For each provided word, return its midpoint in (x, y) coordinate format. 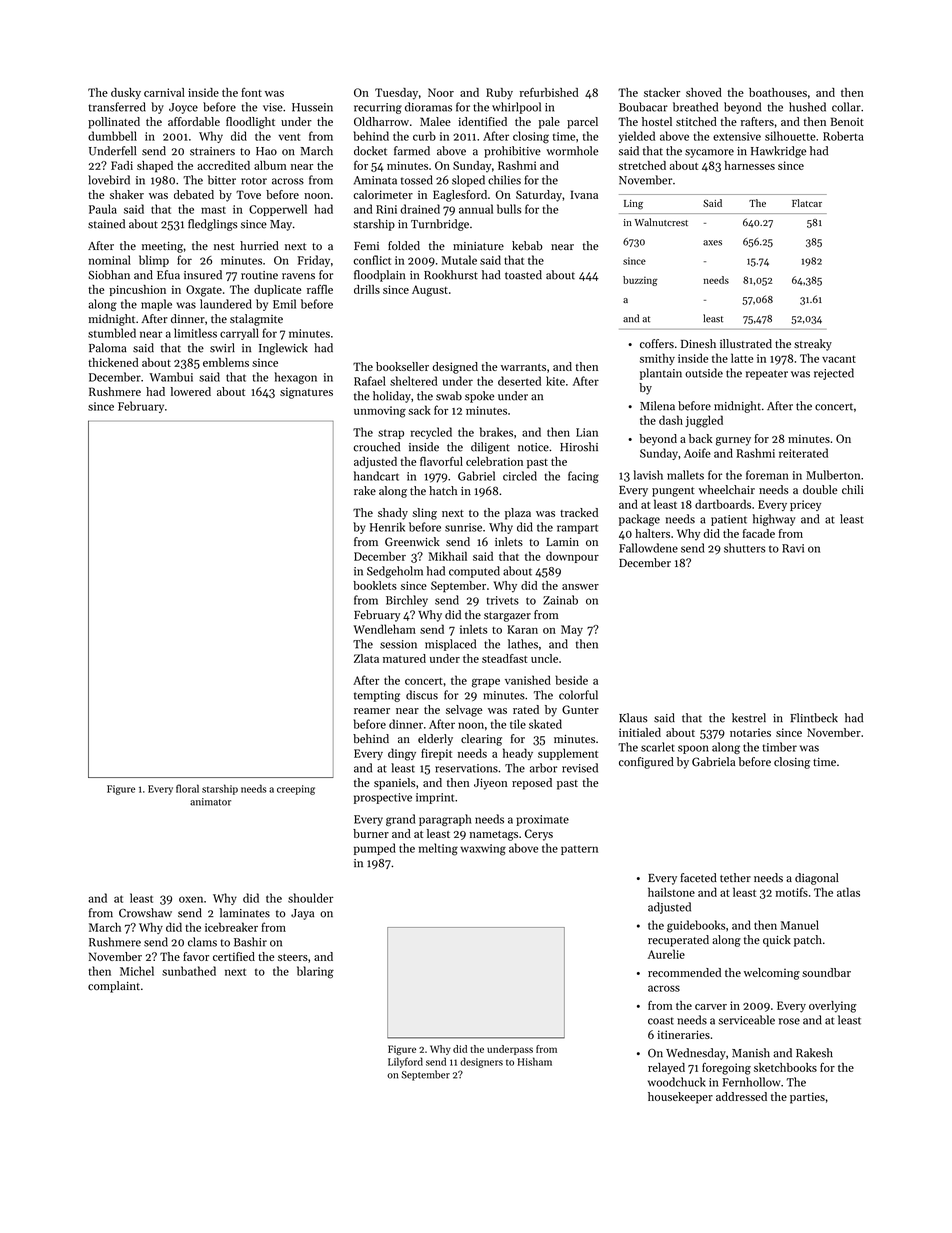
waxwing (483, 850)
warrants (523, 367)
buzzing (640, 281)
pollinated (114, 123)
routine (259, 275)
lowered (191, 391)
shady (393, 514)
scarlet (657, 747)
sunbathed (189, 971)
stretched (642, 165)
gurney (733, 441)
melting (438, 849)
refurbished (549, 92)
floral (187, 788)
